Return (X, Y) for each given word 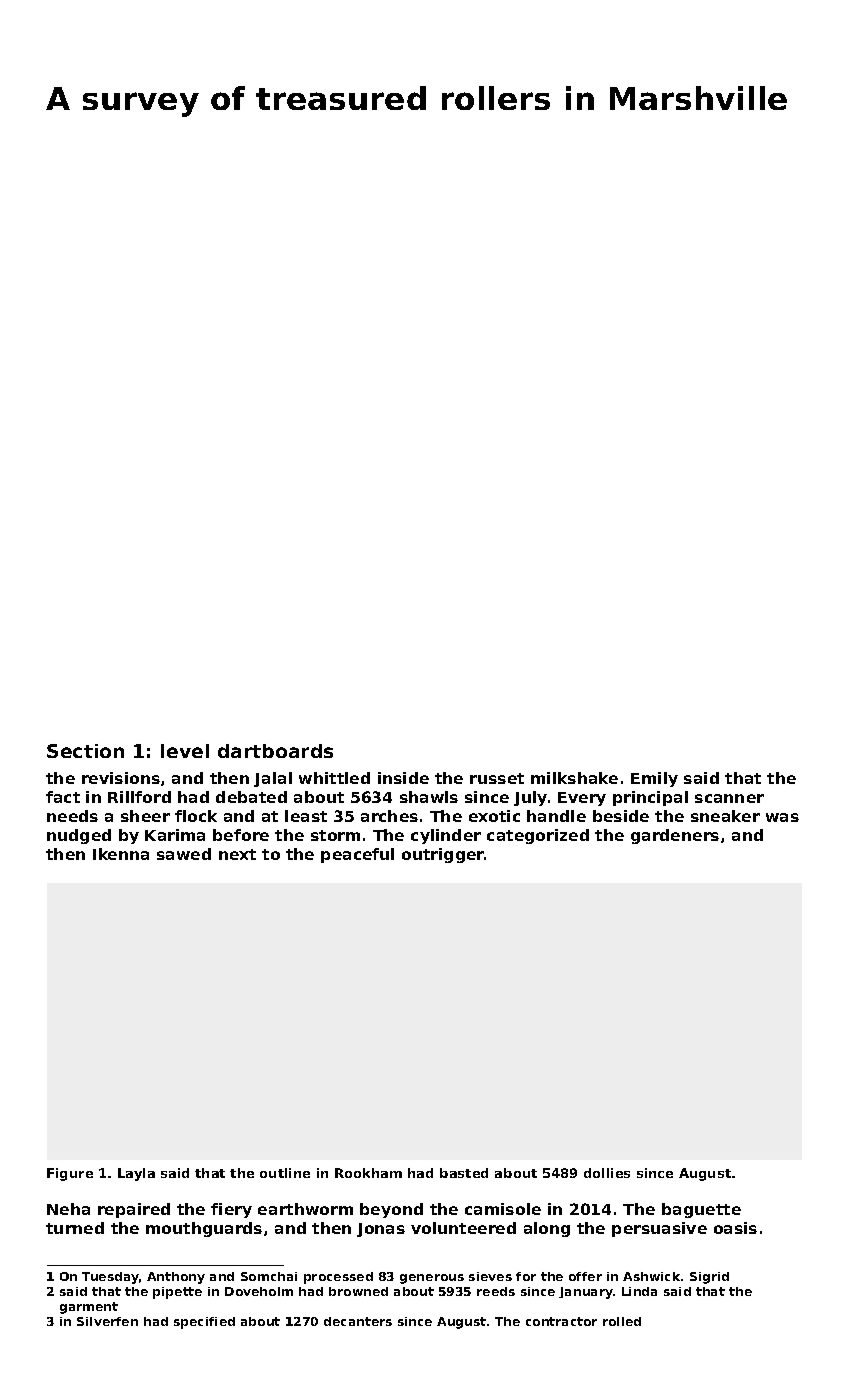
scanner (729, 798)
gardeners (675, 836)
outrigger (443, 855)
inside (403, 778)
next (237, 854)
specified (204, 1323)
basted (464, 1173)
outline (285, 1173)
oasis (735, 1228)
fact (63, 797)
